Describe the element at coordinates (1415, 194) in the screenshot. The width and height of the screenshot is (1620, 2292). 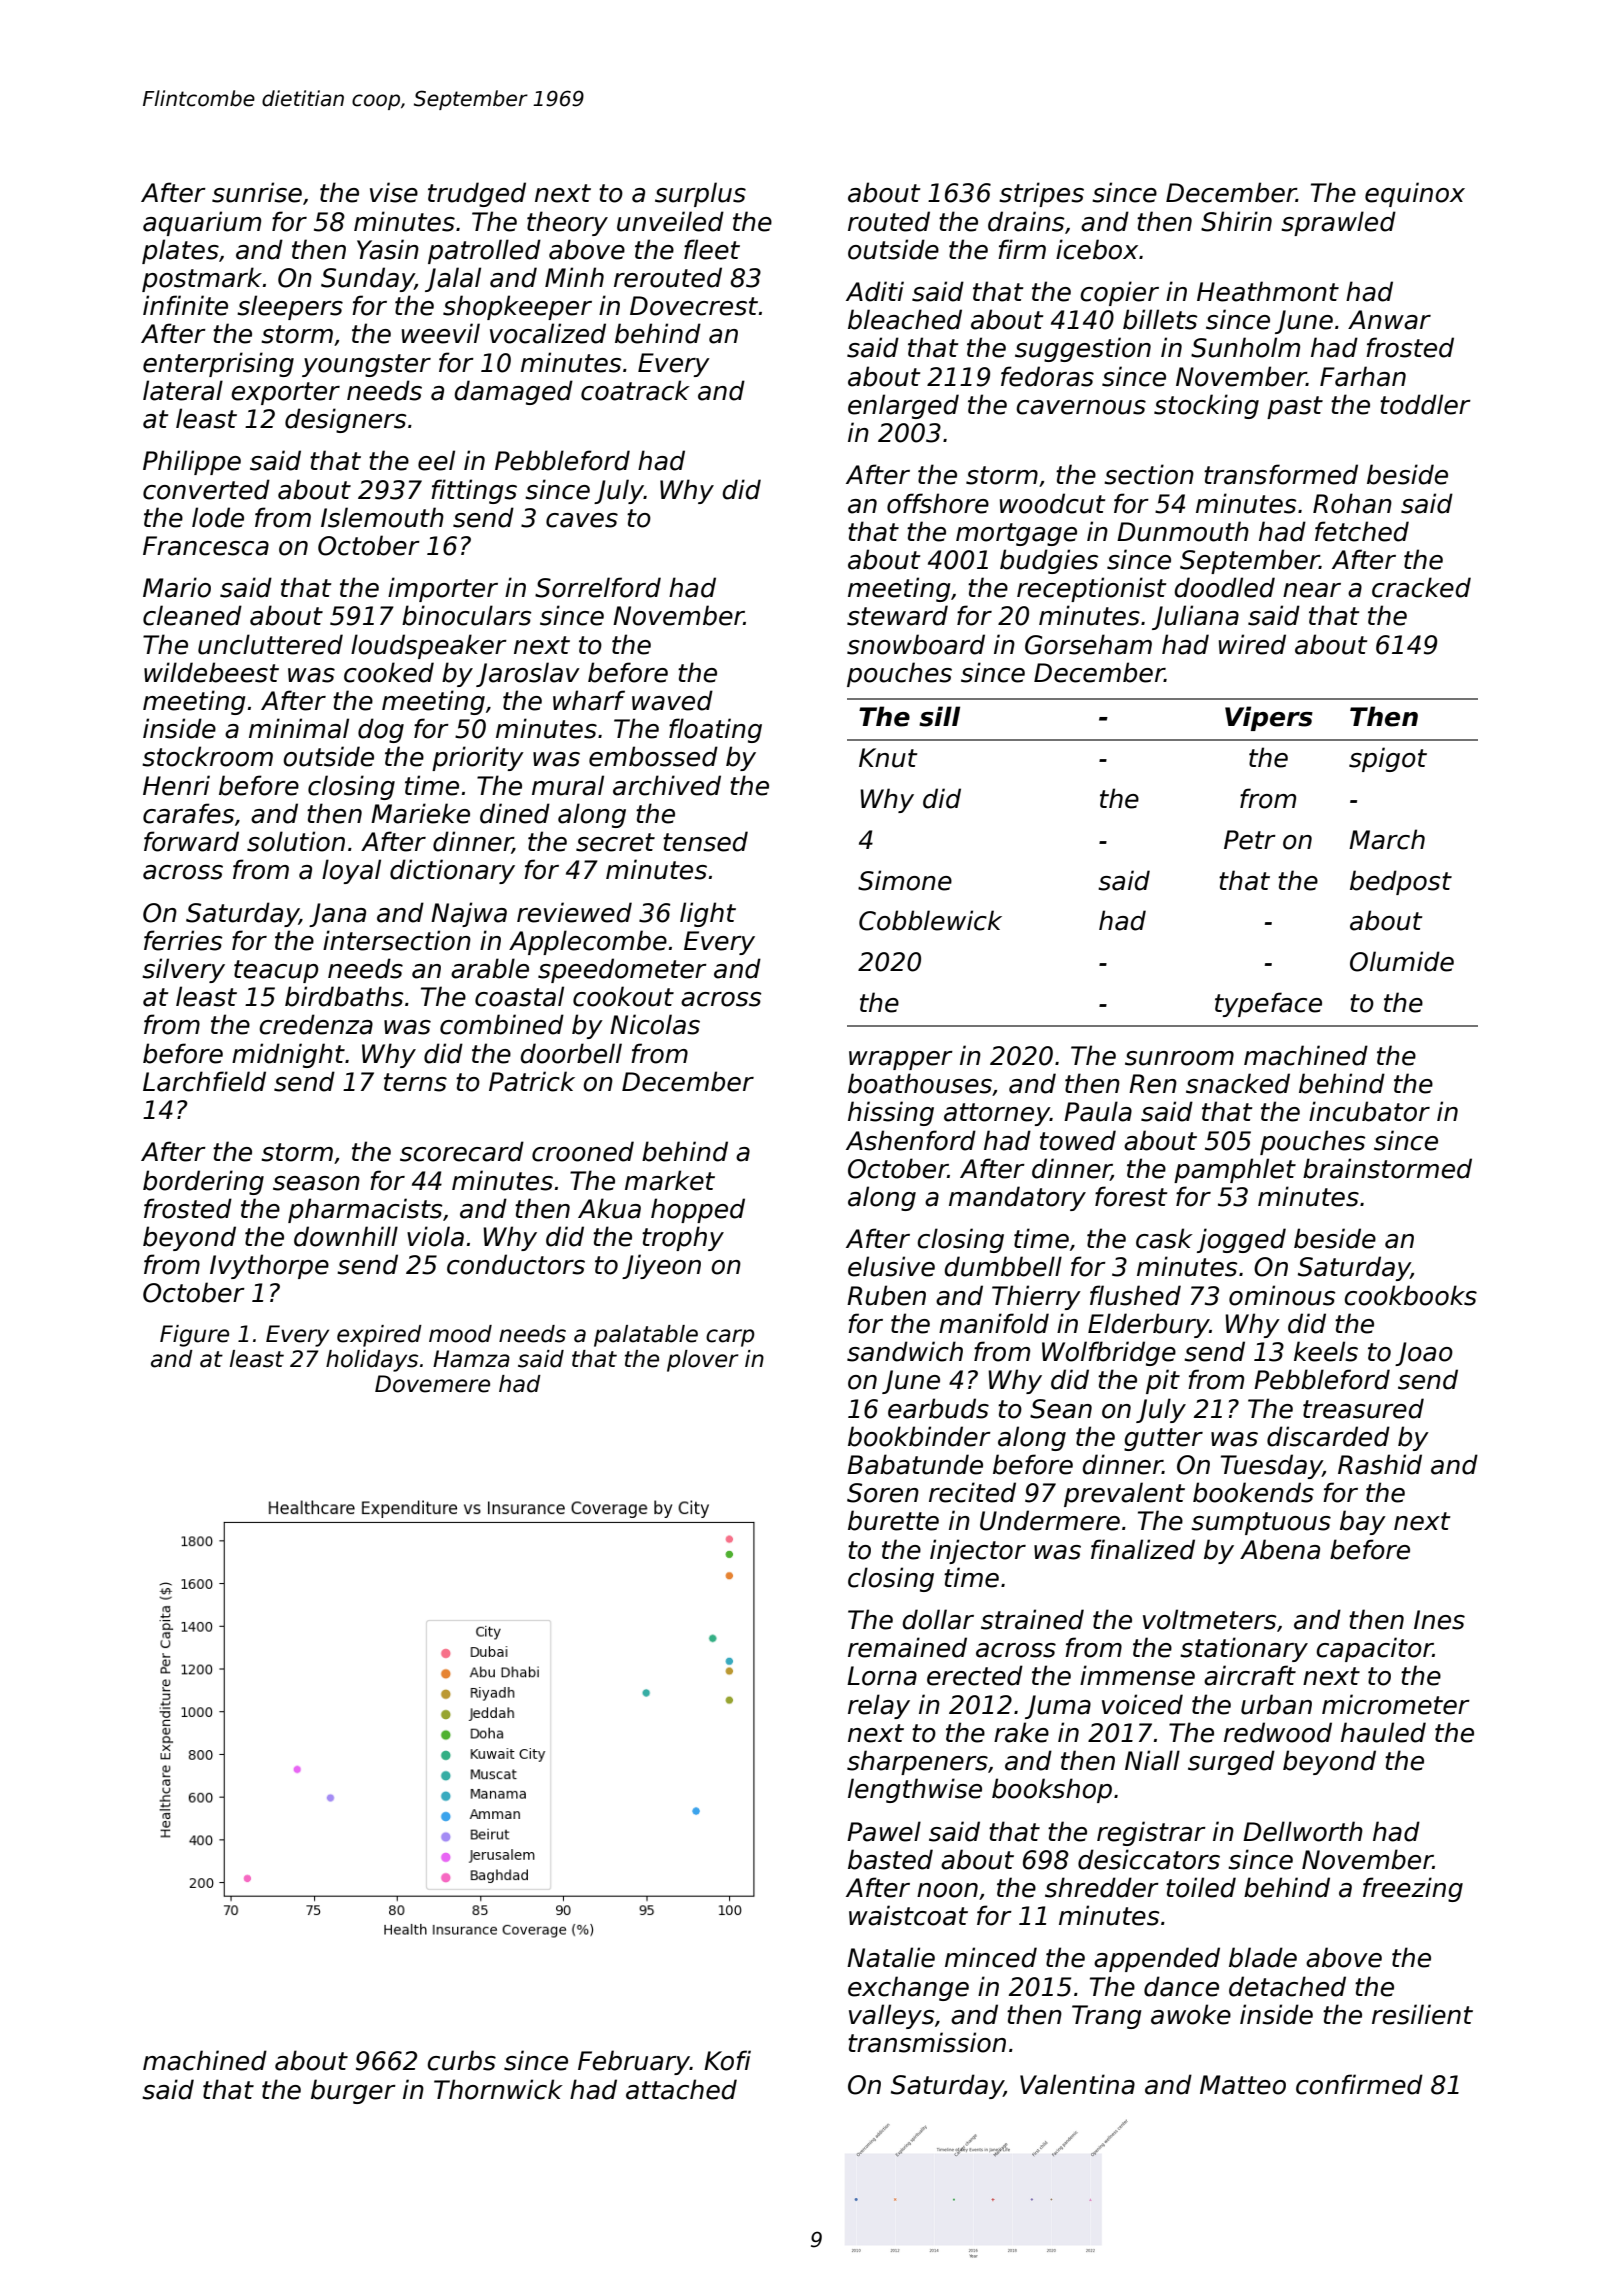
I see `equinox` at that location.
